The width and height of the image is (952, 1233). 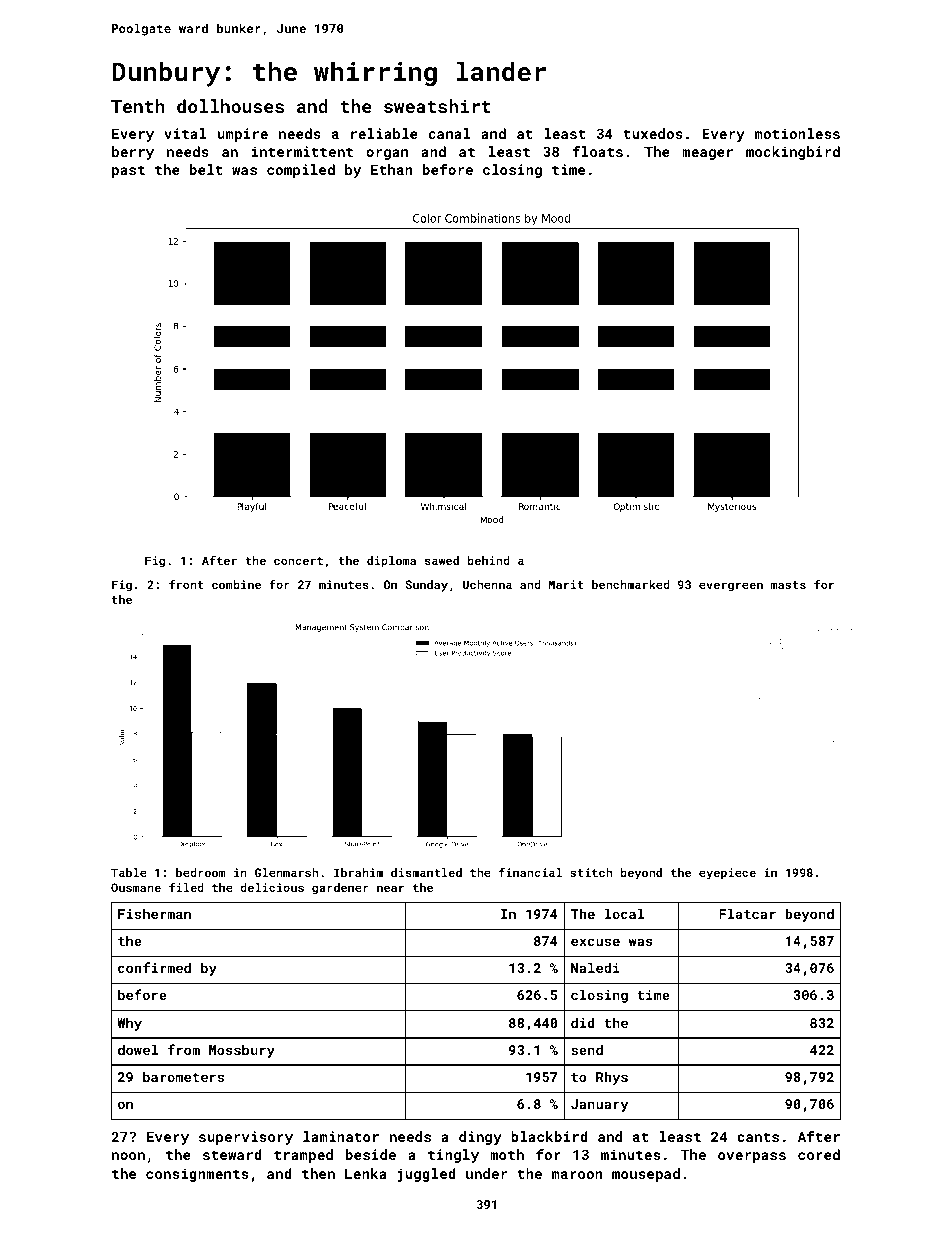 What do you see at coordinates (788, 585) in the image?
I see `masts` at bounding box center [788, 585].
